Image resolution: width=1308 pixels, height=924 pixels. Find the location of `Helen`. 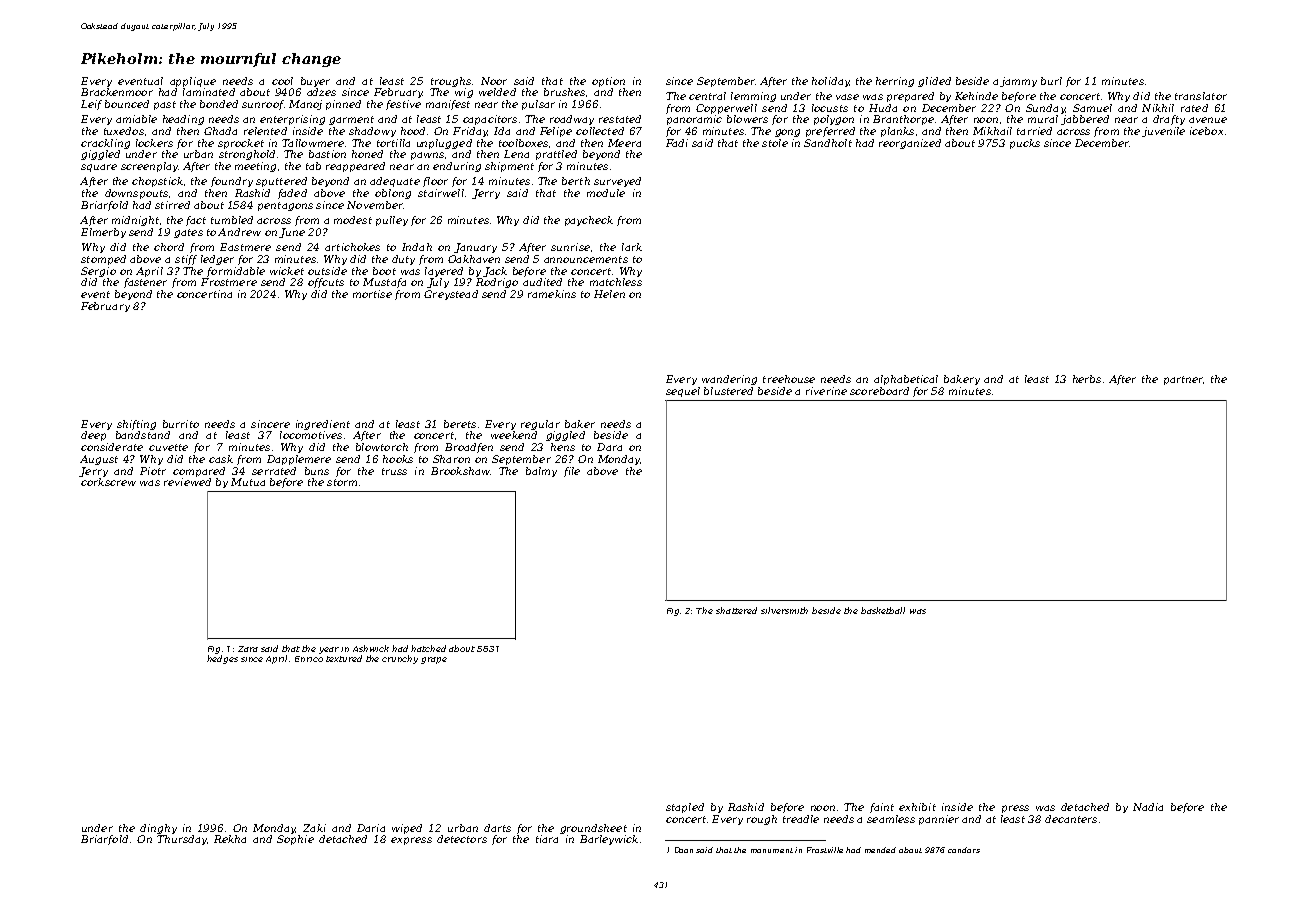

Helen is located at coordinates (609, 294).
